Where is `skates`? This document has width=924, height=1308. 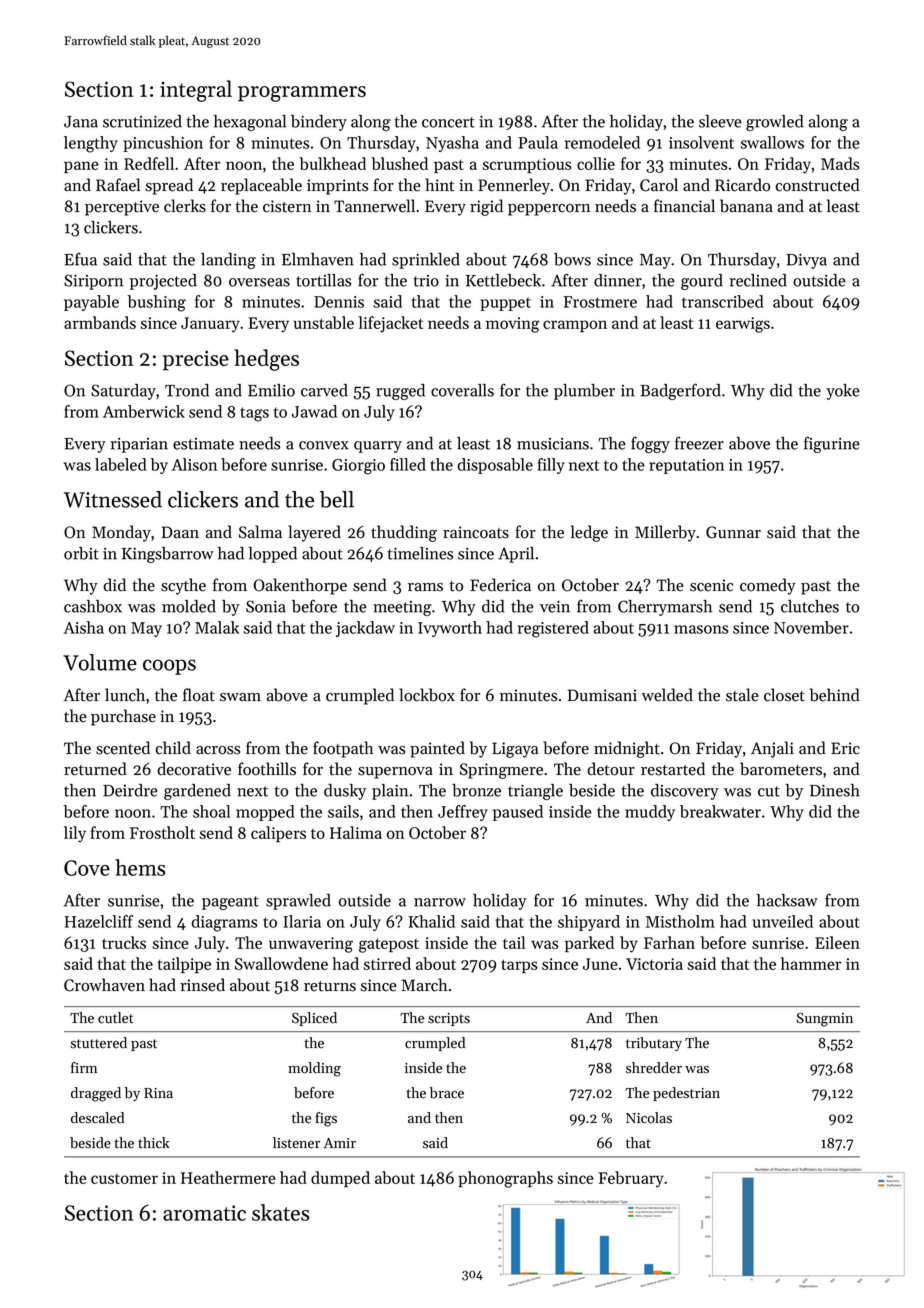
skates is located at coordinates (280, 1212).
